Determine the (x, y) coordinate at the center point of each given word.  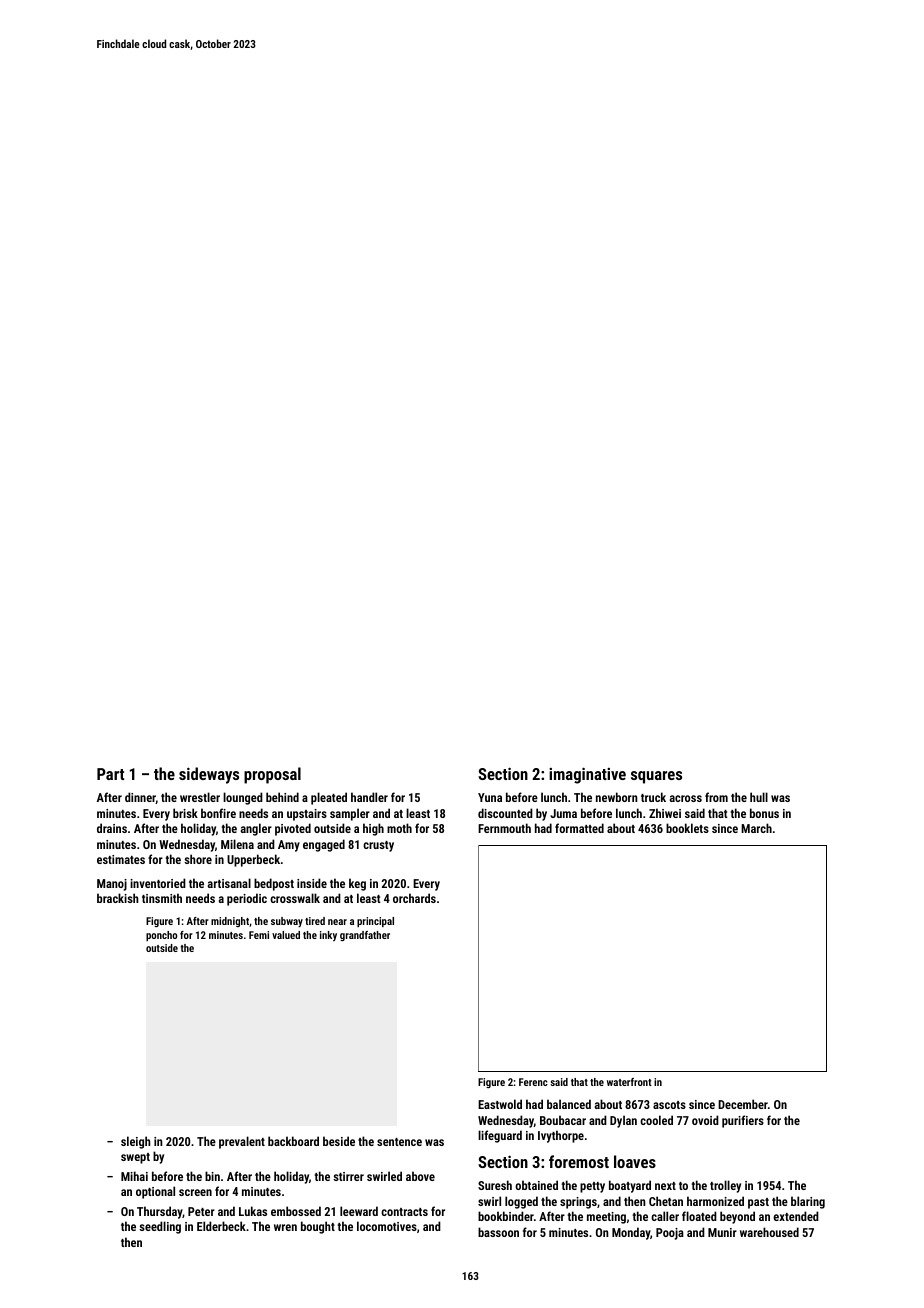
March (756, 828)
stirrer (348, 1176)
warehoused (769, 1232)
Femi (259, 935)
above (420, 1176)
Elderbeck (221, 1226)
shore (198, 859)
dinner (140, 798)
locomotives (387, 1226)
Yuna (490, 797)
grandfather (365, 936)
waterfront (629, 1082)
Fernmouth (504, 828)
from (716, 797)
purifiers (743, 1121)
